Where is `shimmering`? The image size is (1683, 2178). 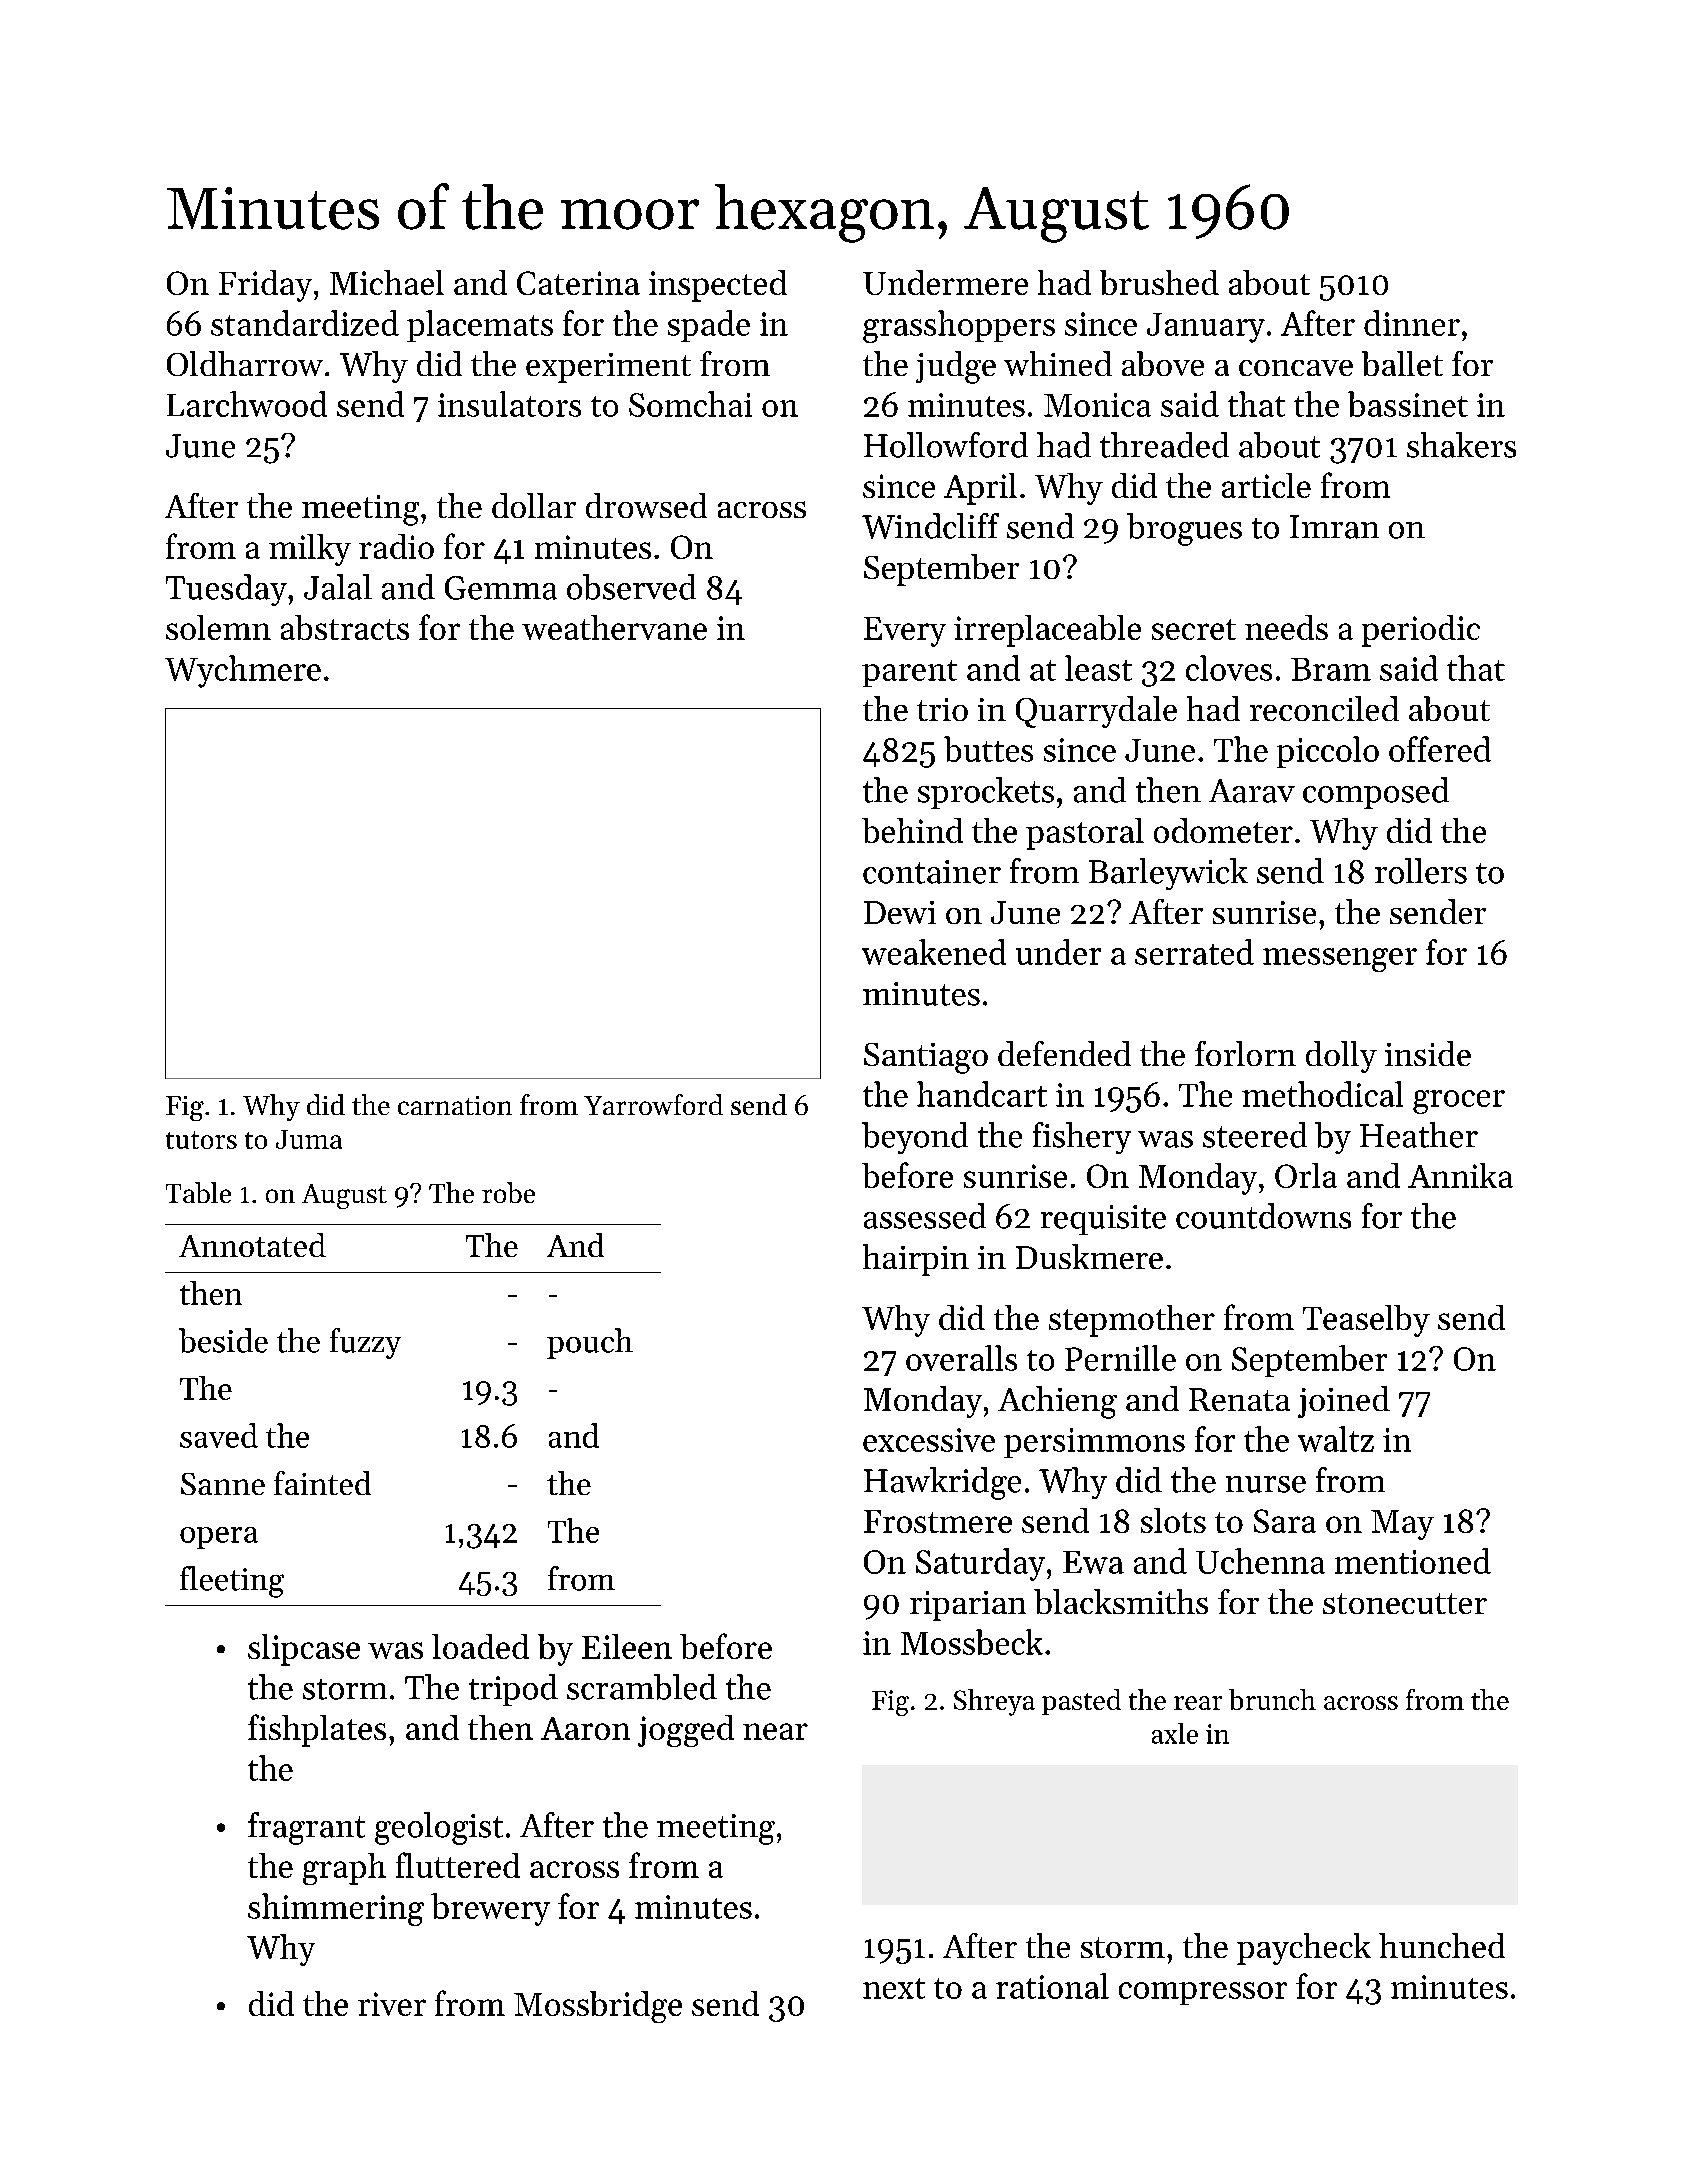 shimmering is located at coordinates (336, 1909).
